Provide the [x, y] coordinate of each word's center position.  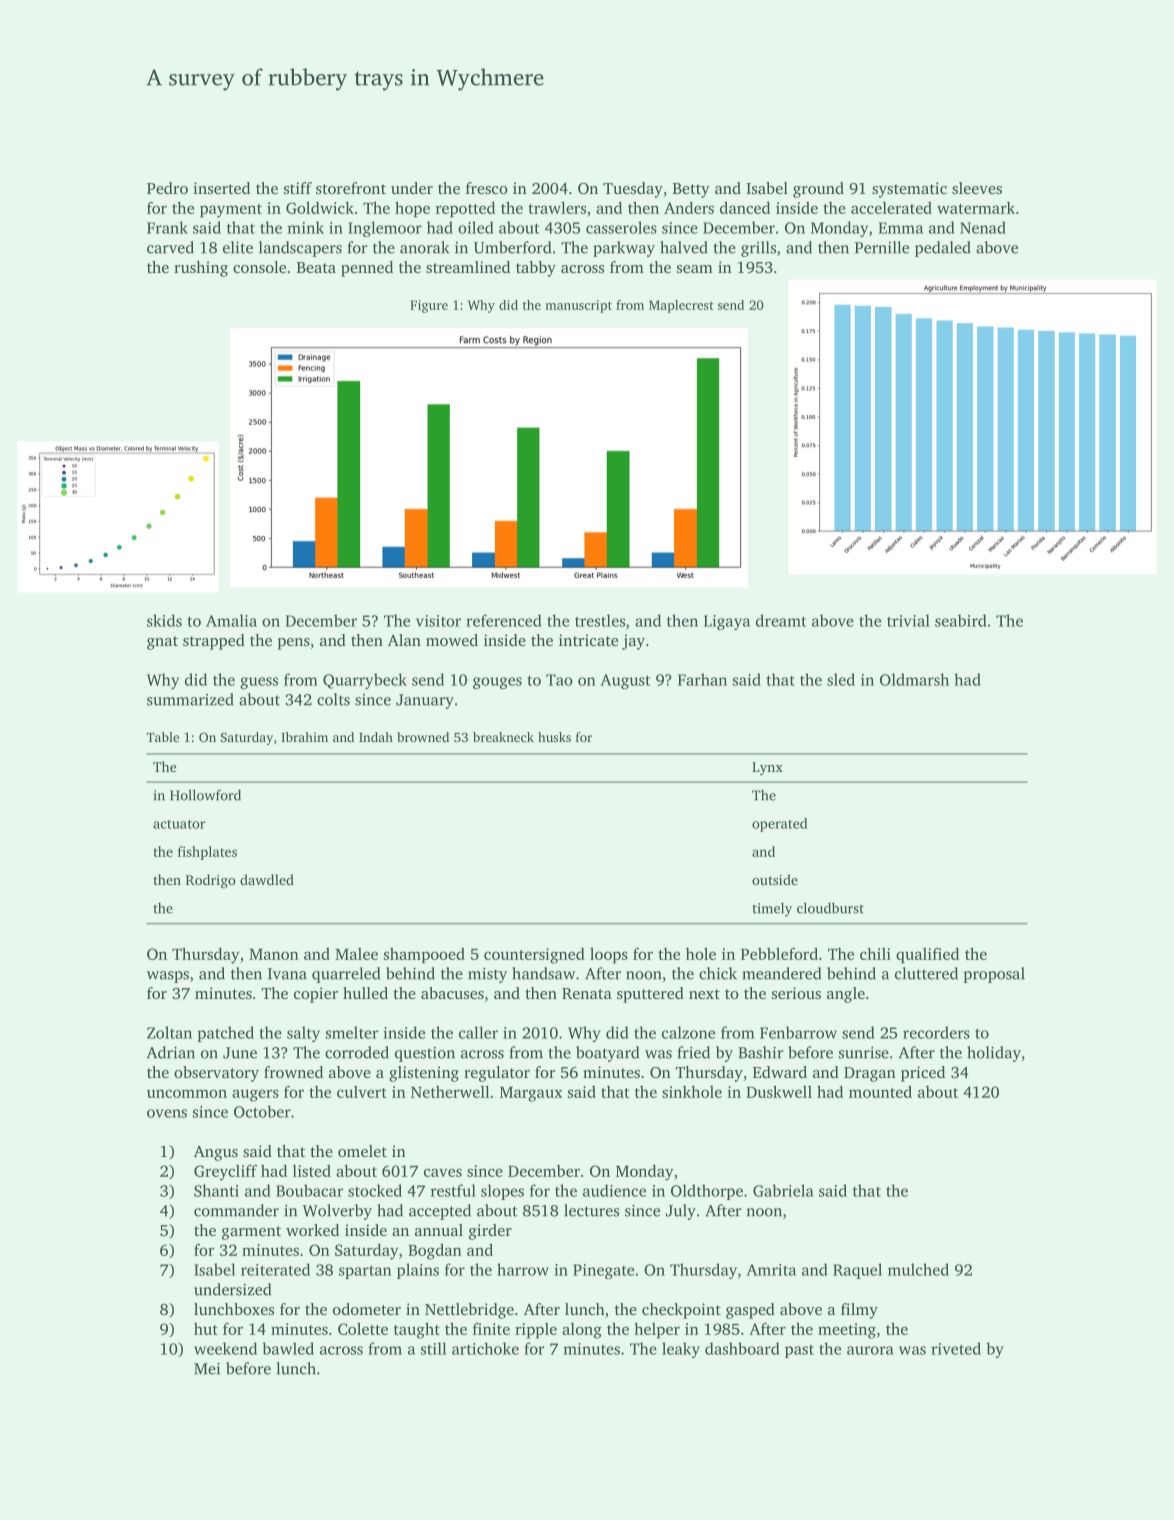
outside [775, 879]
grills [758, 249]
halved [684, 247]
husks [554, 737]
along [582, 1331]
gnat [162, 643]
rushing [201, 269]
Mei [207, 1369]
